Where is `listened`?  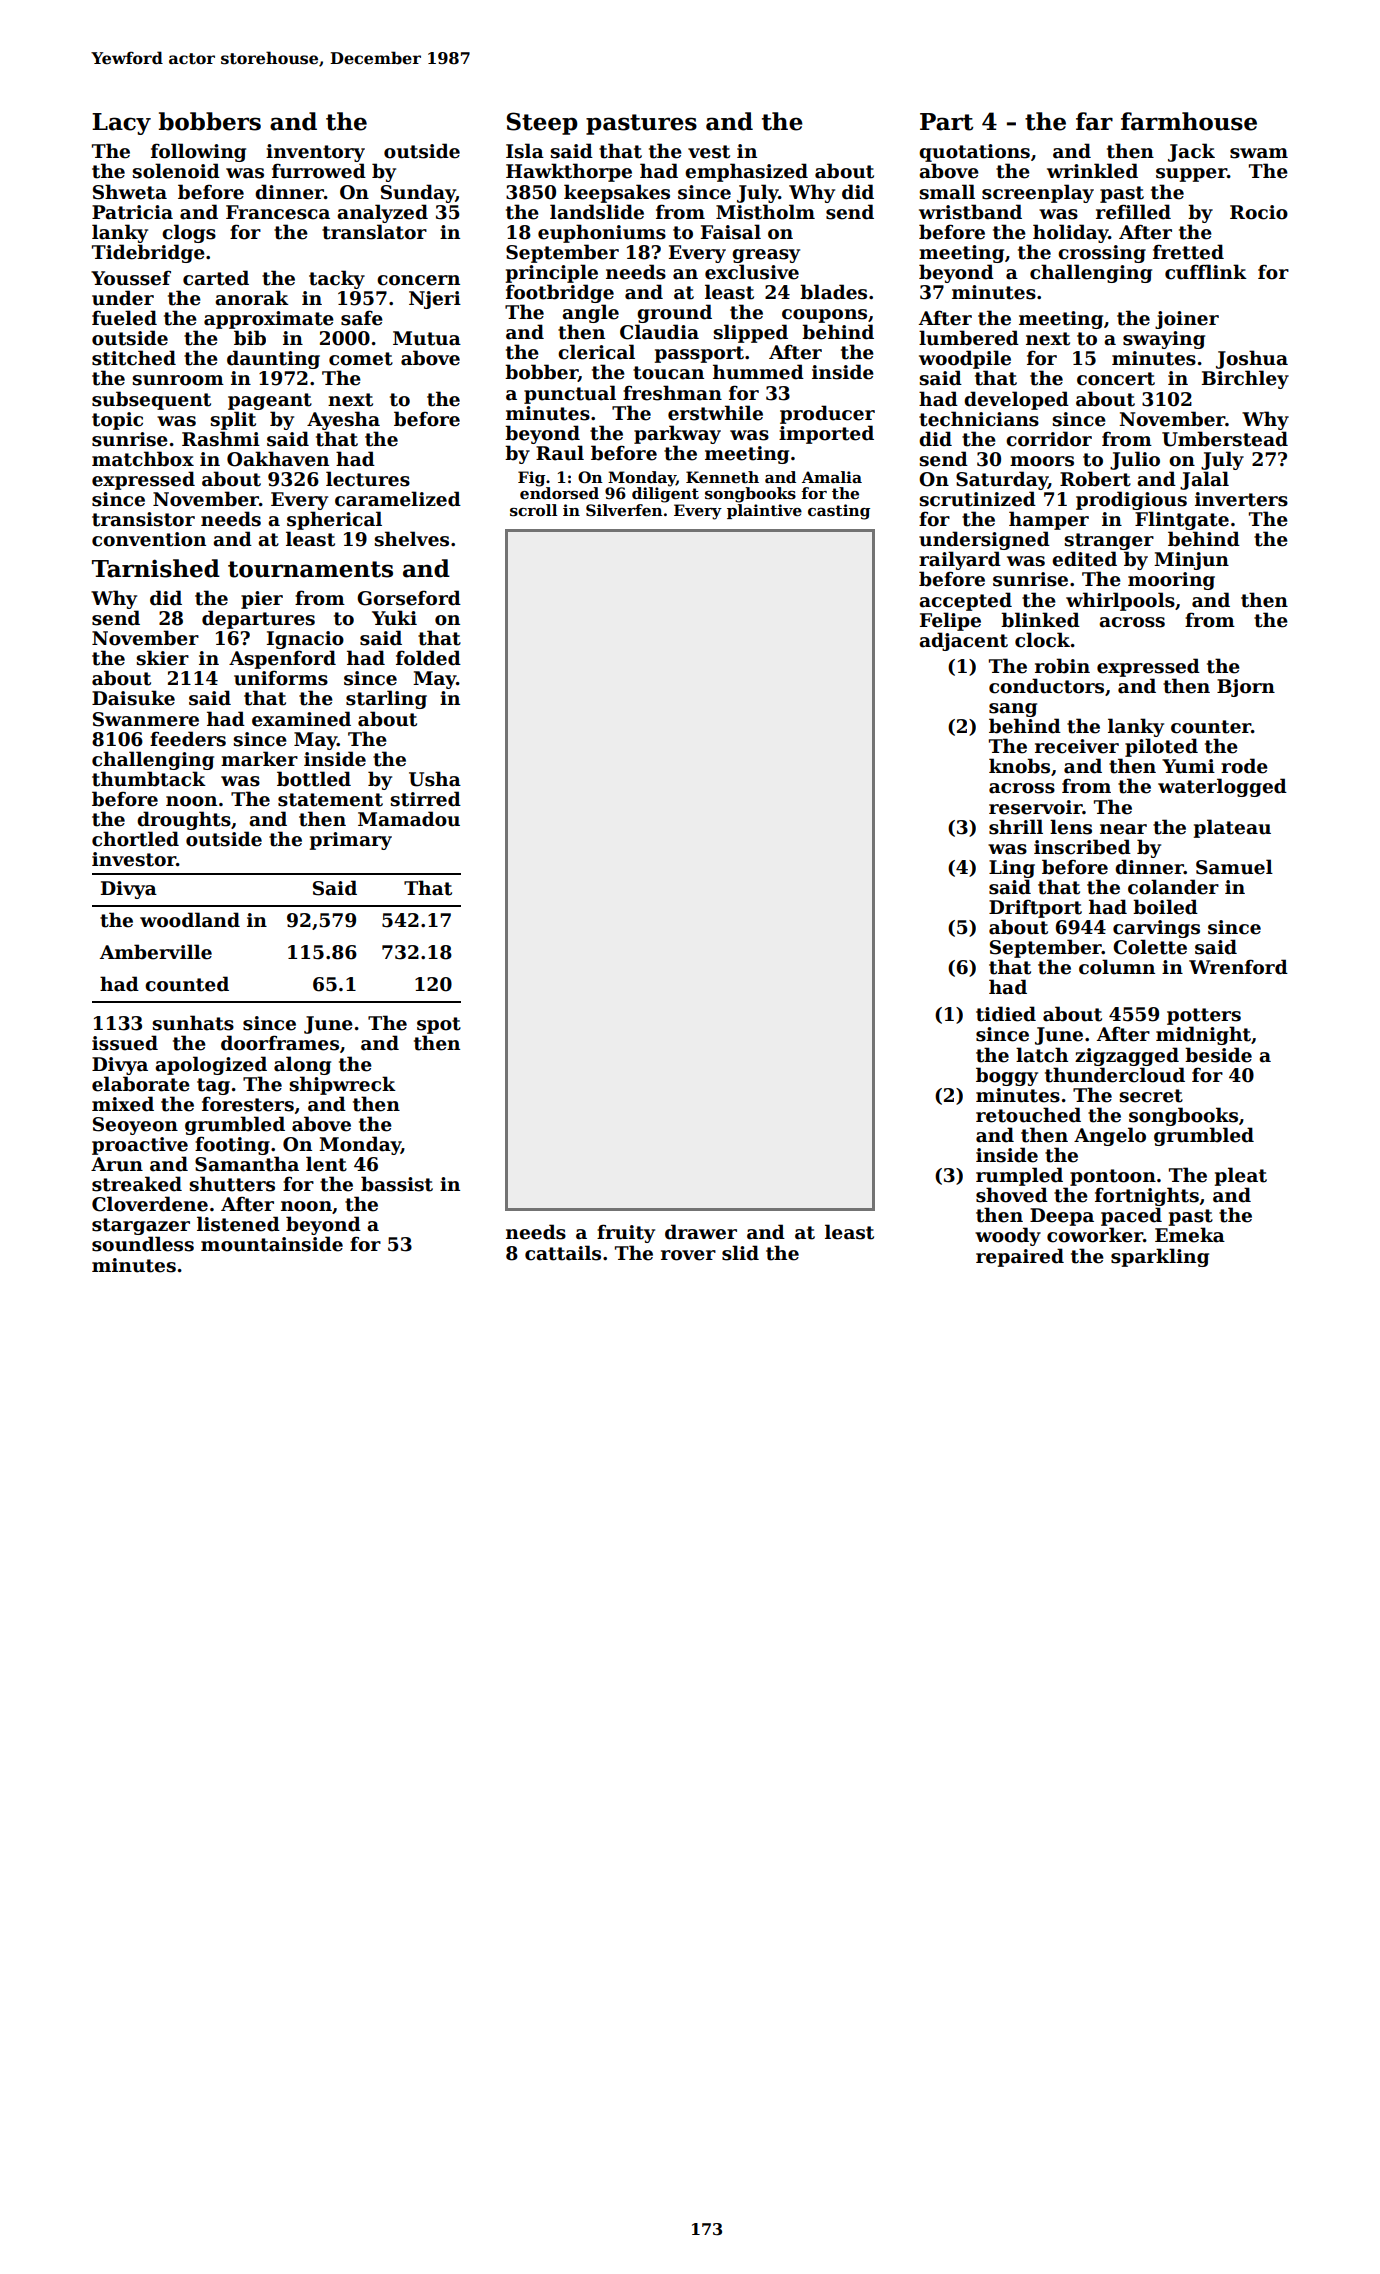 listened is located at coordinates (238, 1224).
